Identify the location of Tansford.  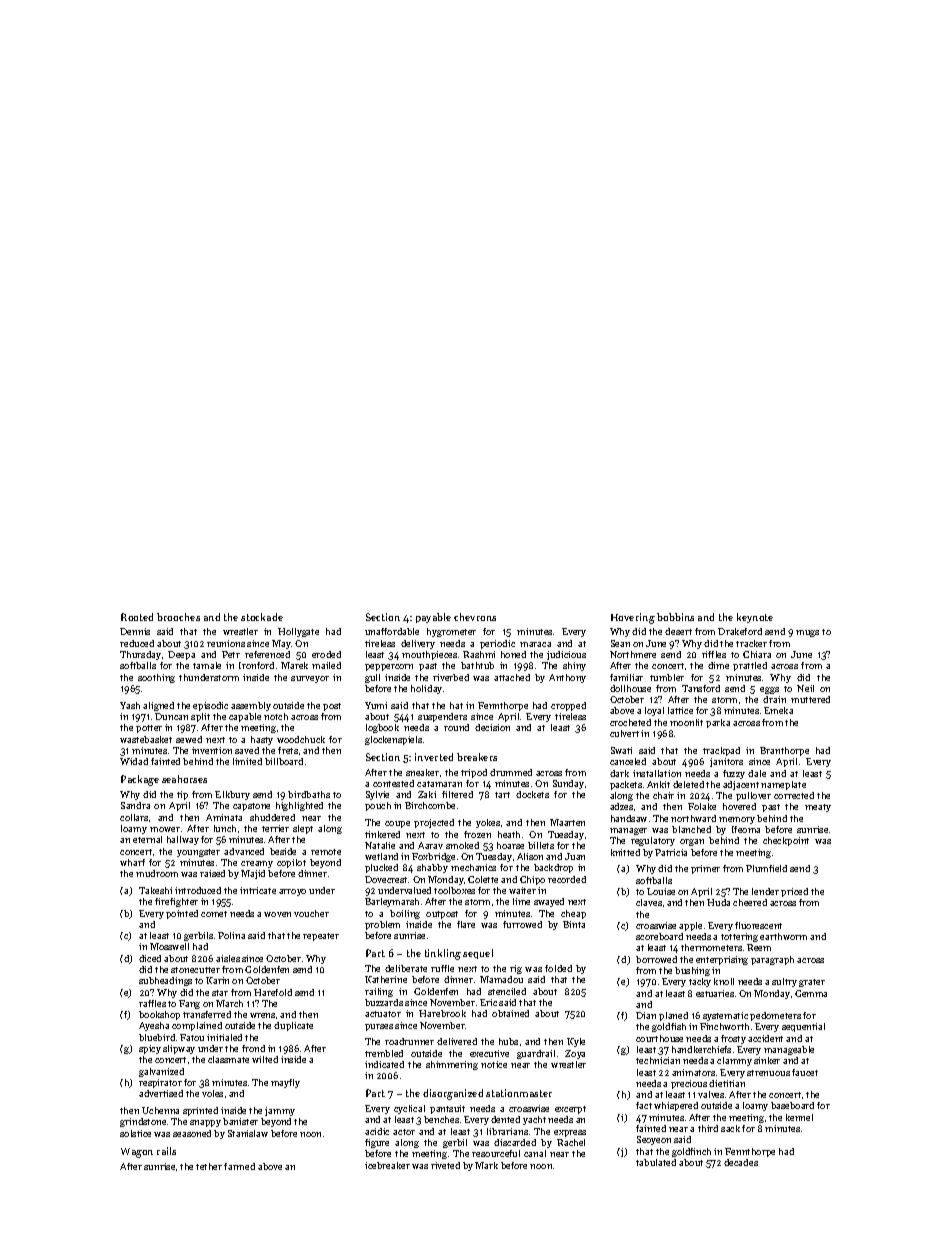
(701, 688).
